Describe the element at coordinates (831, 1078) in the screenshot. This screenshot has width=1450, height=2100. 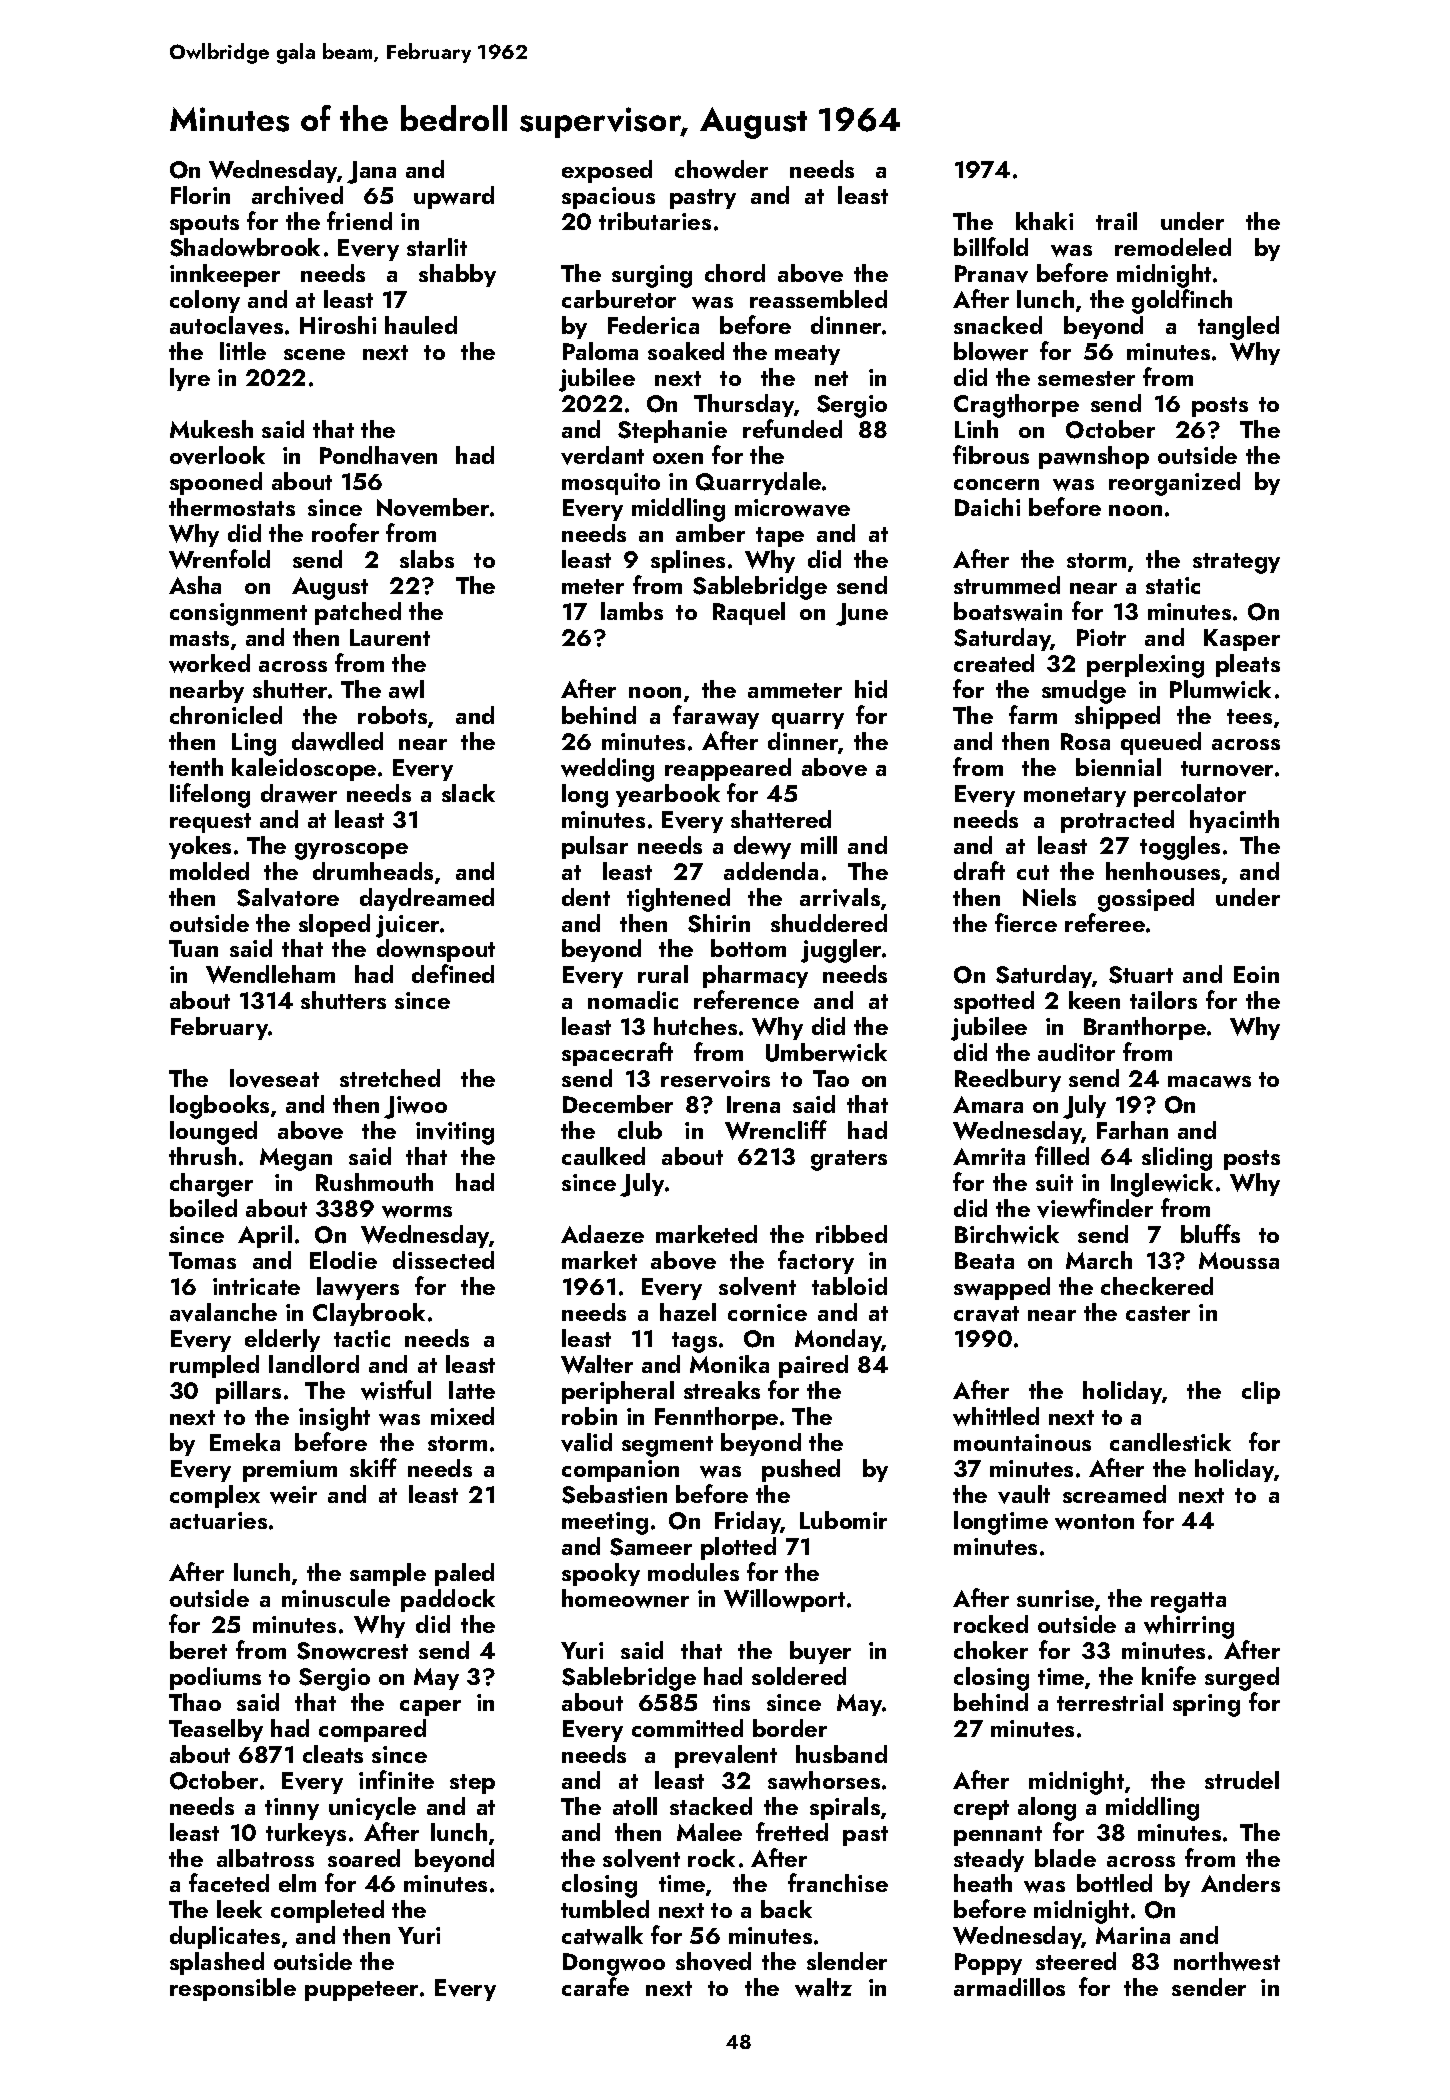
I see `Tao` at that location.
